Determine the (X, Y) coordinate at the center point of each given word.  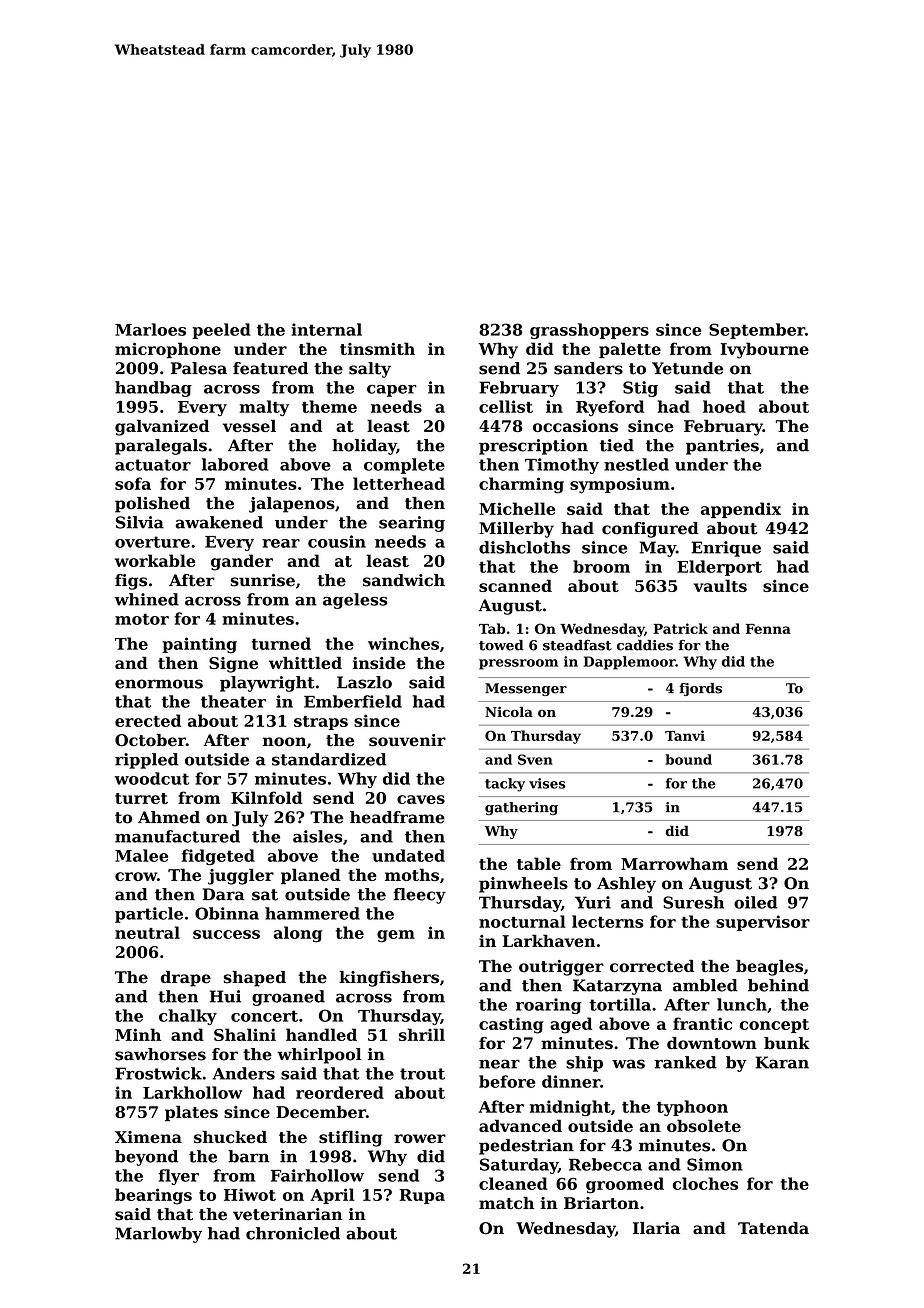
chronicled (293, 1233)
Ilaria (656, 1228)
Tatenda (773, 1228)
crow (136, 876)
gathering (521, 808)
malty (264, 408)
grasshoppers (589, 331)
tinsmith (377, 348)
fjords (700, 689)
